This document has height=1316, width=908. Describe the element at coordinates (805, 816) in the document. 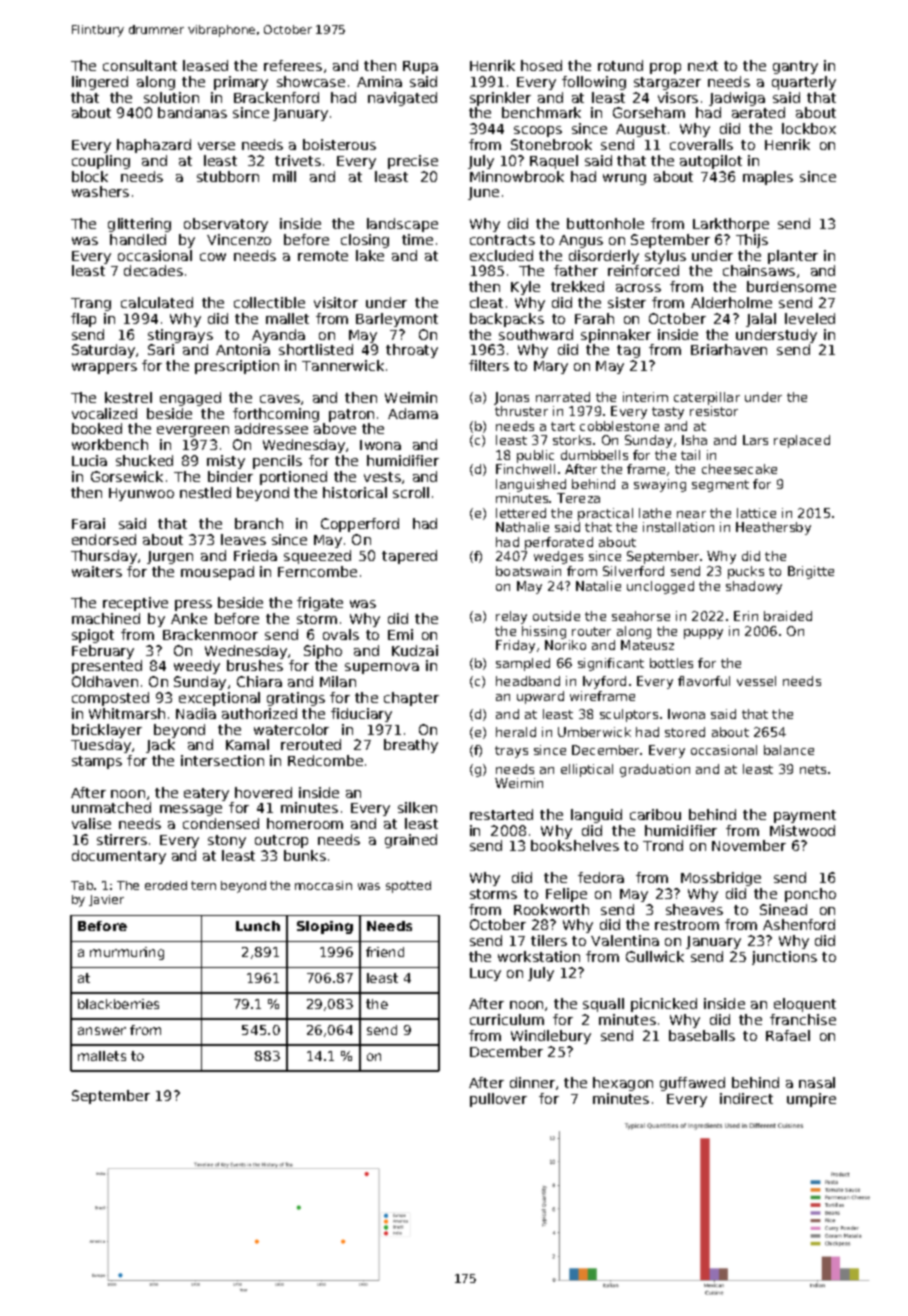

I see `payment` at that location.
